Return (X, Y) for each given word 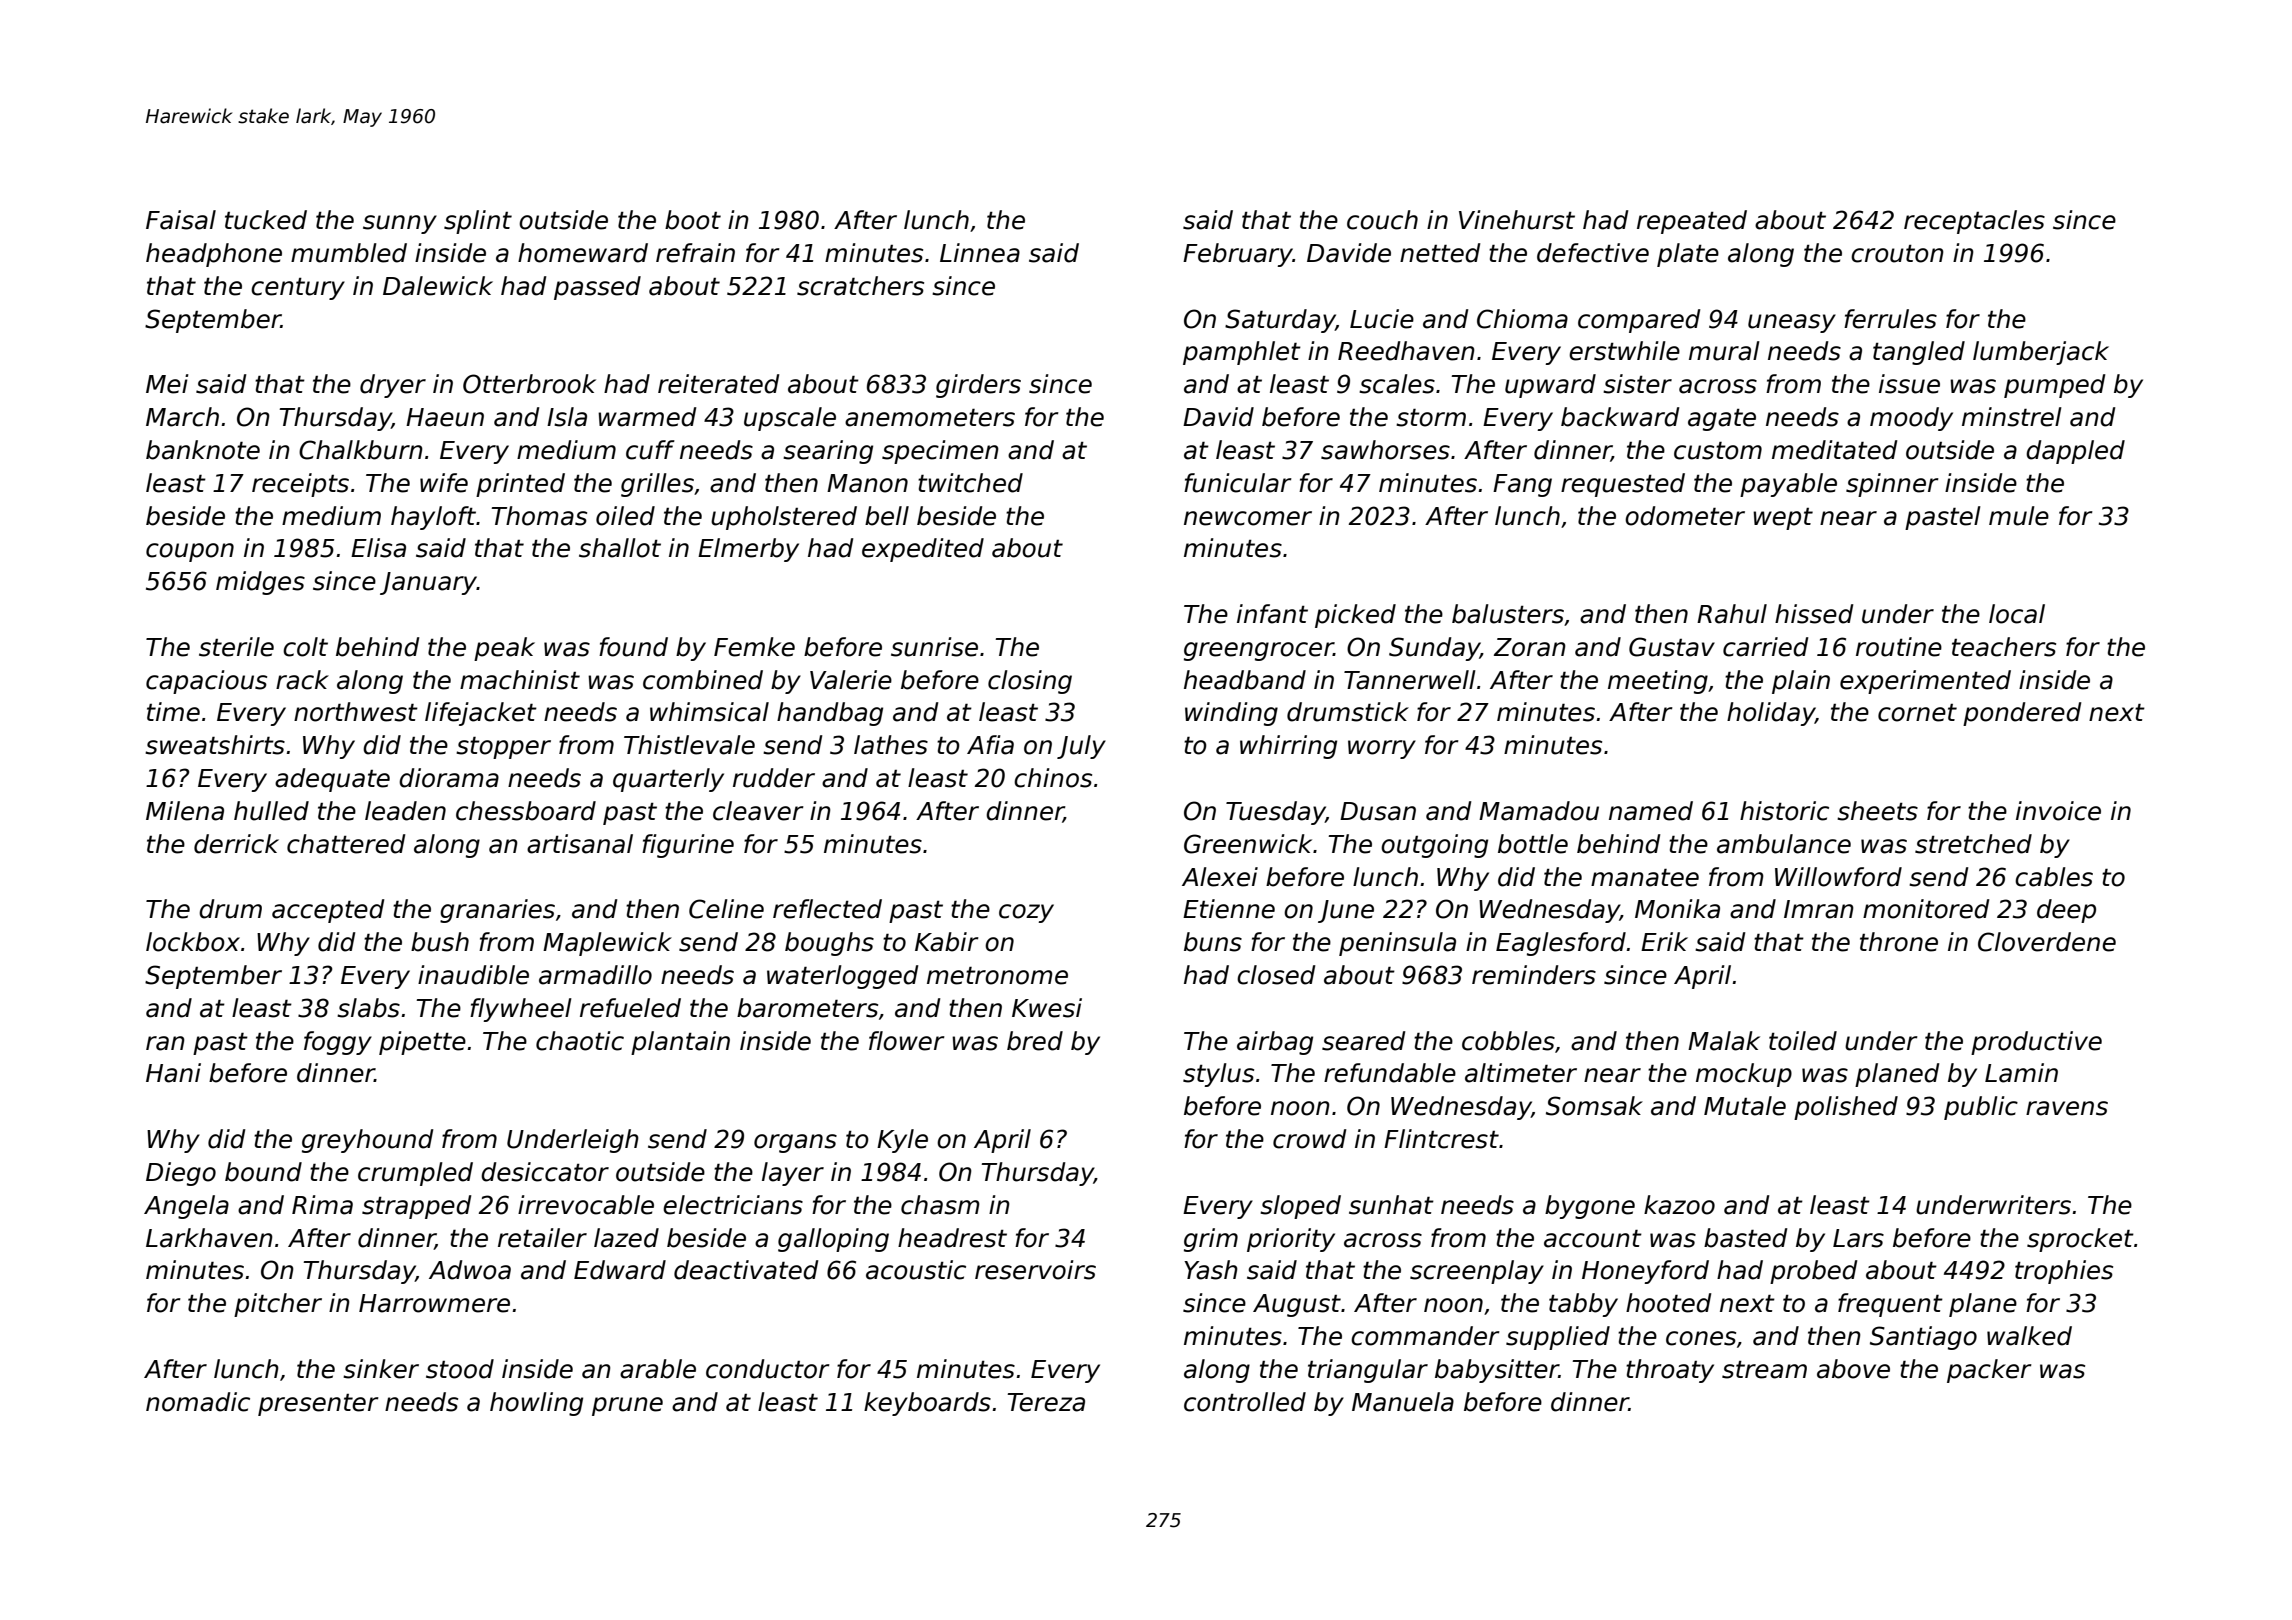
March (182, 417)
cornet (1917, 713)
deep (2066, 911)
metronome (997, 976)
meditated (1834, 450)
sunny (400, 224)
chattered (346, 844)
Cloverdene (2047, 942)
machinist (520, 680)
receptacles (1974, 222)
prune (627, 1406)
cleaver (758, 811)
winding (1231, 714)
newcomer (1248, 518)
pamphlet (1242, 353)
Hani (173, 1073)
